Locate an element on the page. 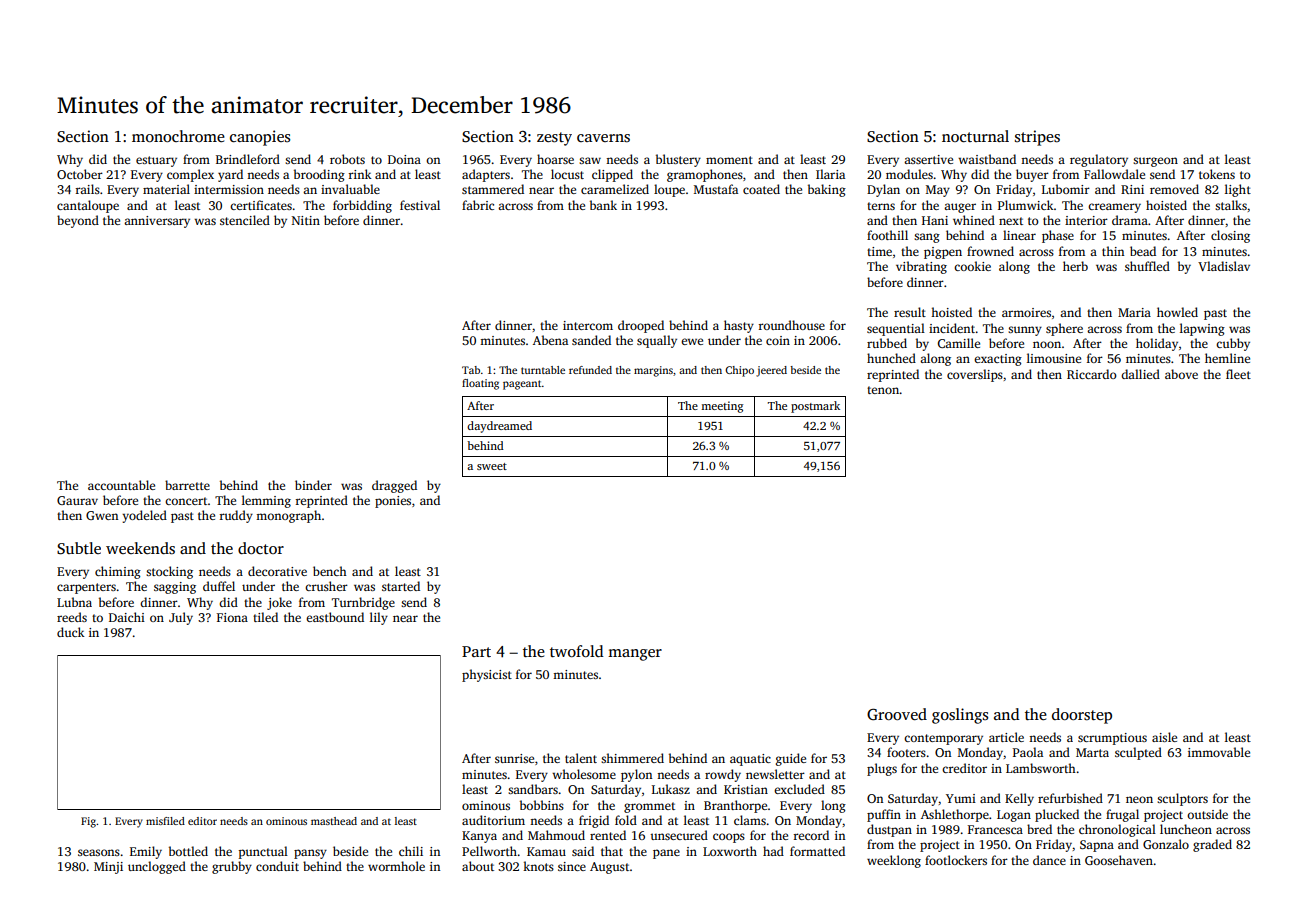 The height and width of the document is (924, 1308). fleet is located at coordinates (1238, 374).
